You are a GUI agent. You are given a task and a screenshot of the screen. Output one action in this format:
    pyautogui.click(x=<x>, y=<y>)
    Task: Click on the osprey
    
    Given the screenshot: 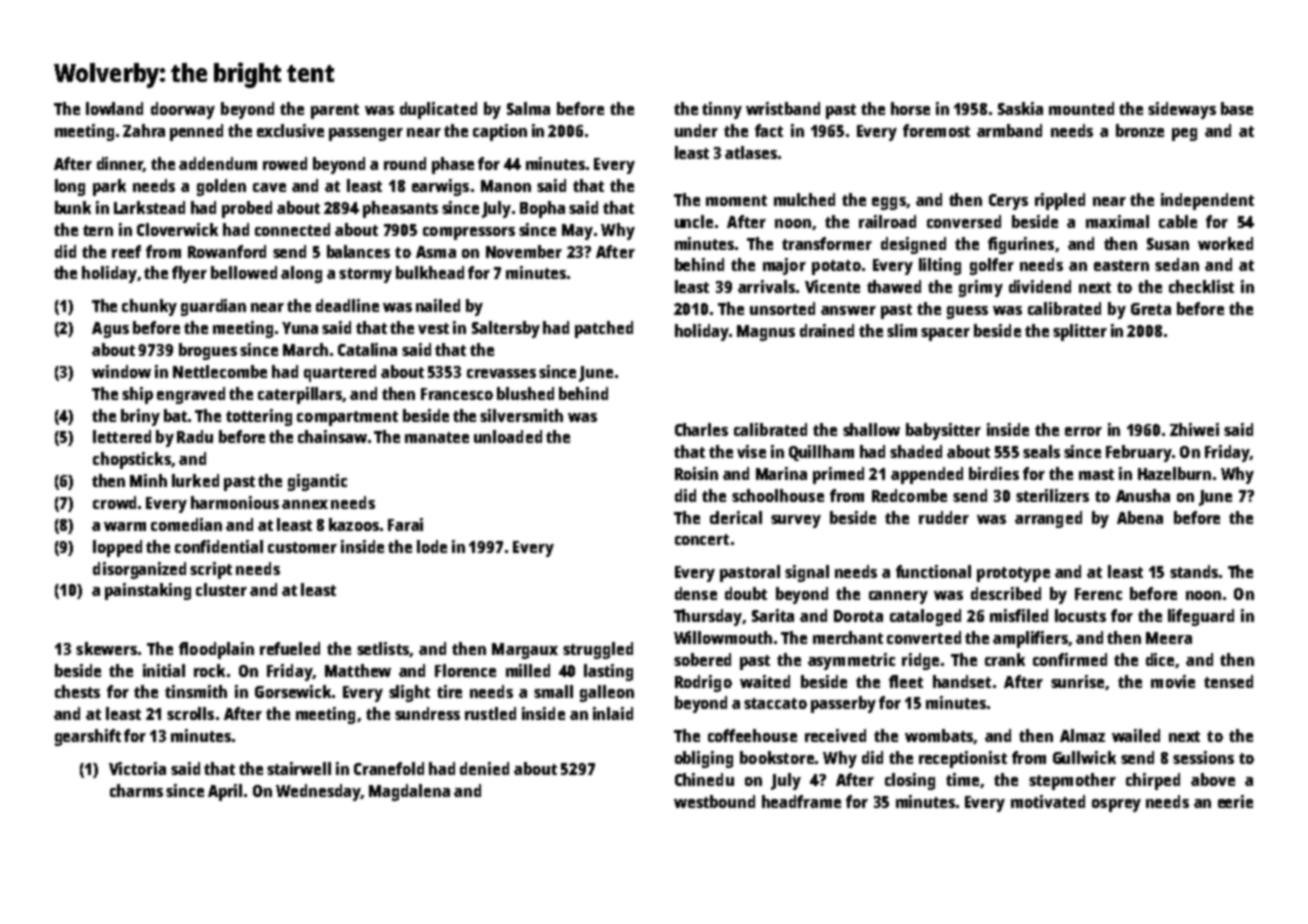 What is the action you would take?
    pyautogui.click(x=1116, y=805)
